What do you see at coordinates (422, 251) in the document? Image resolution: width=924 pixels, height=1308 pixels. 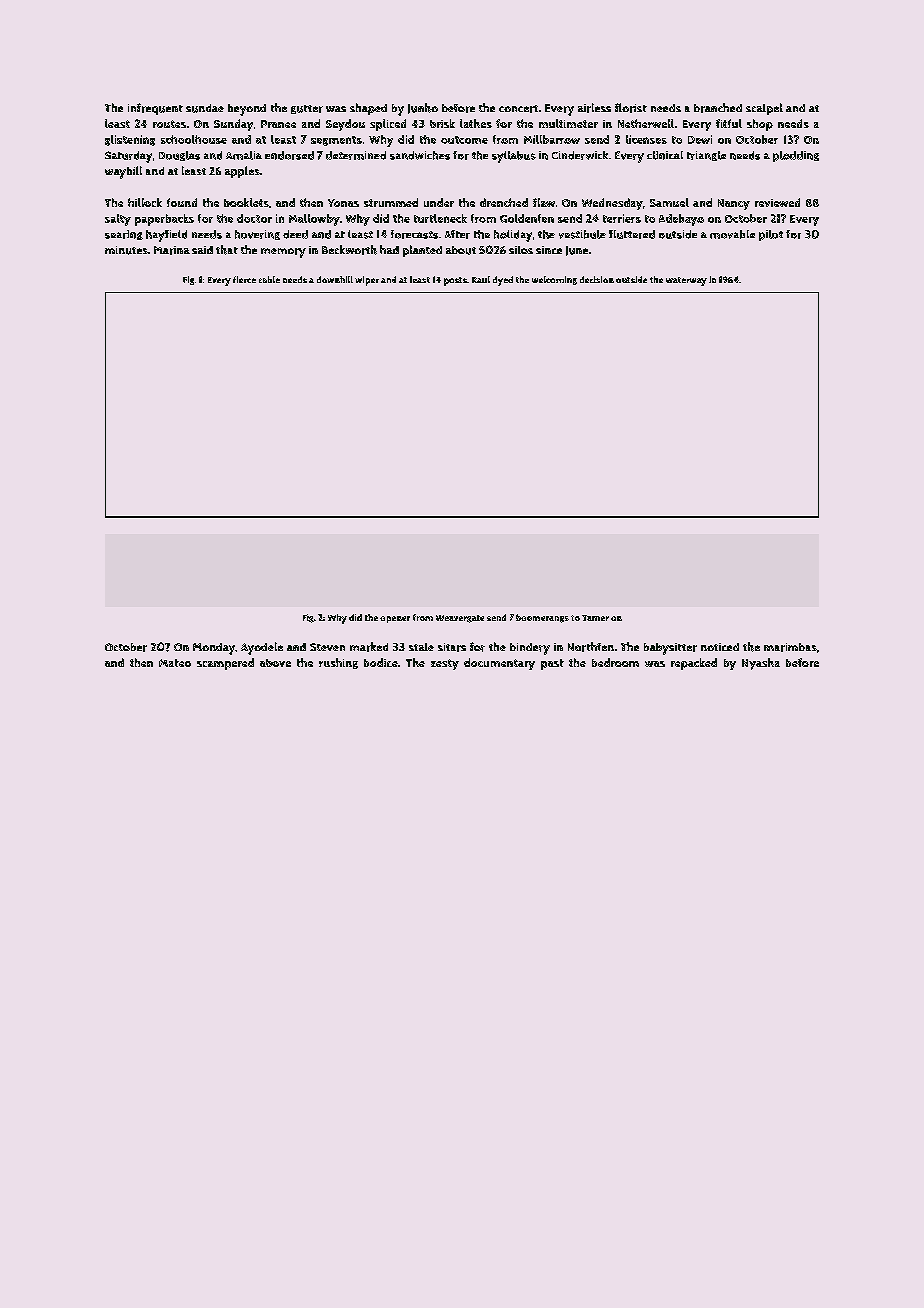 I see `planted` at bounding box center [422, 251].
